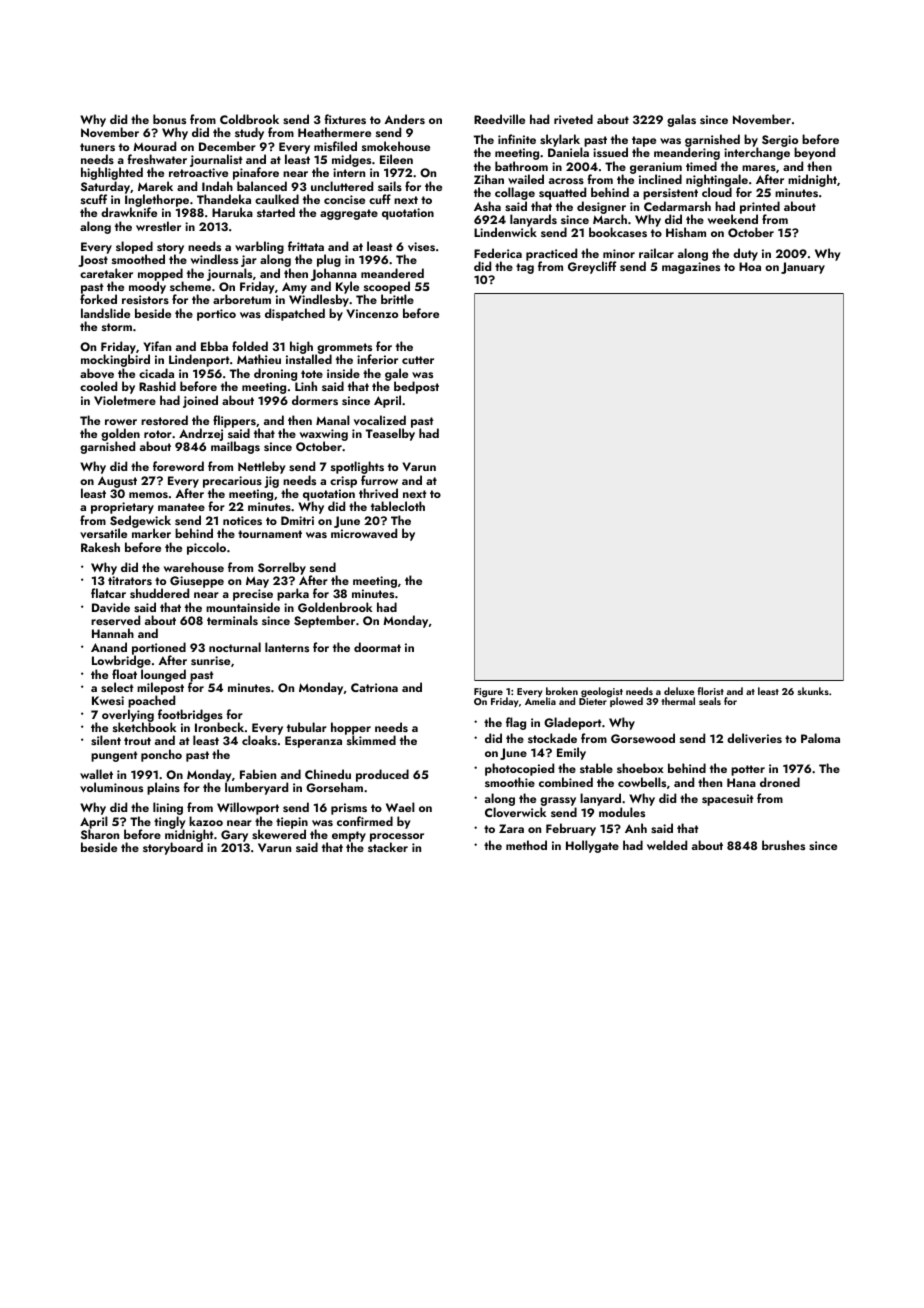  I want to click on riveted, so click(573, 119).
